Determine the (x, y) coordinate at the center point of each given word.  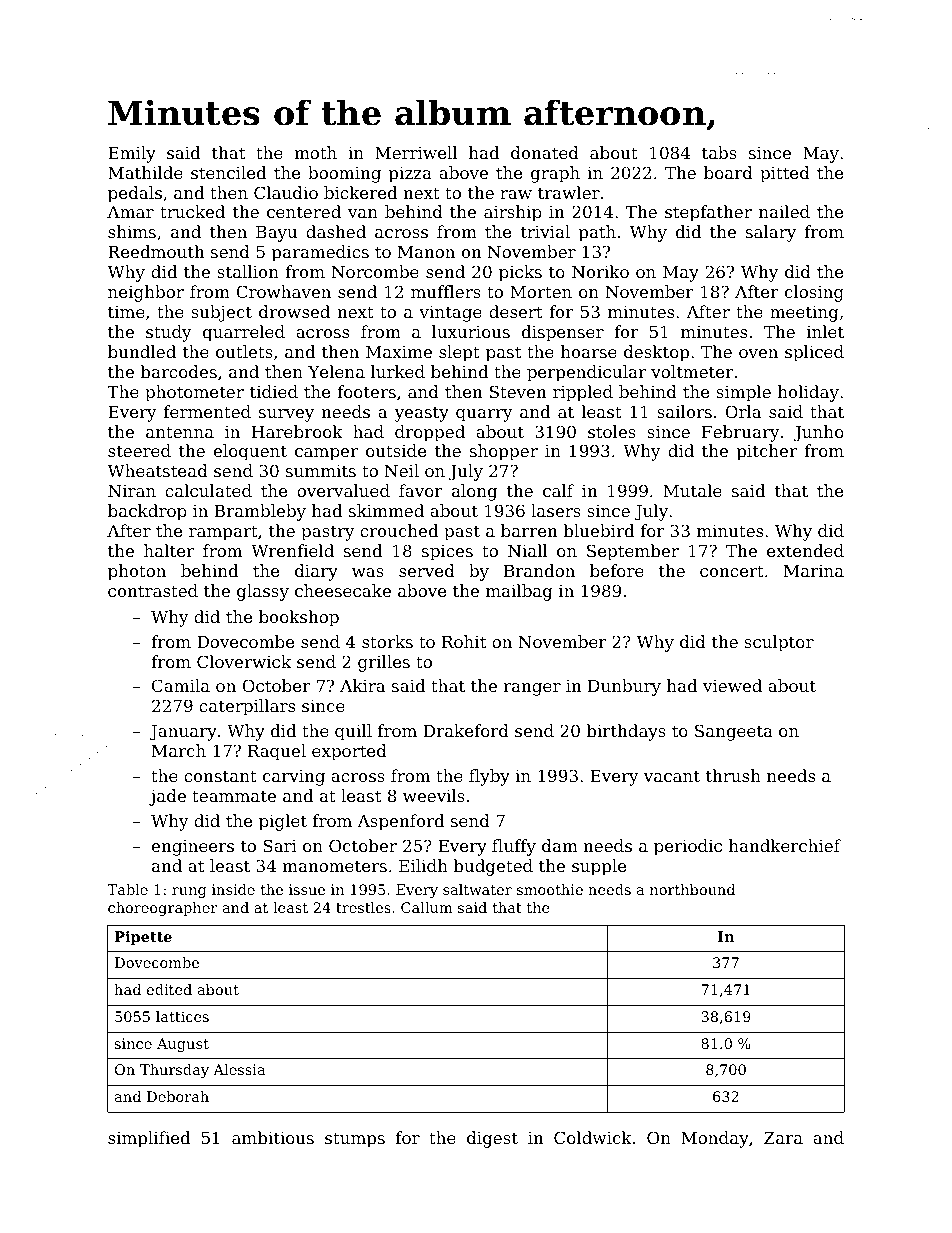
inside (233, 889)
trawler (569, 192)
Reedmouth (156, 251)
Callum (427, 907)
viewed (732, 685)
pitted (785, 174)
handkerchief (785, 845)
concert (732, 571)
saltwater (477, 889)
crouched (399, 530)
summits (321, 470)
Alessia (239, 1069)
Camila (181, 685)
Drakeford (466, 730)
